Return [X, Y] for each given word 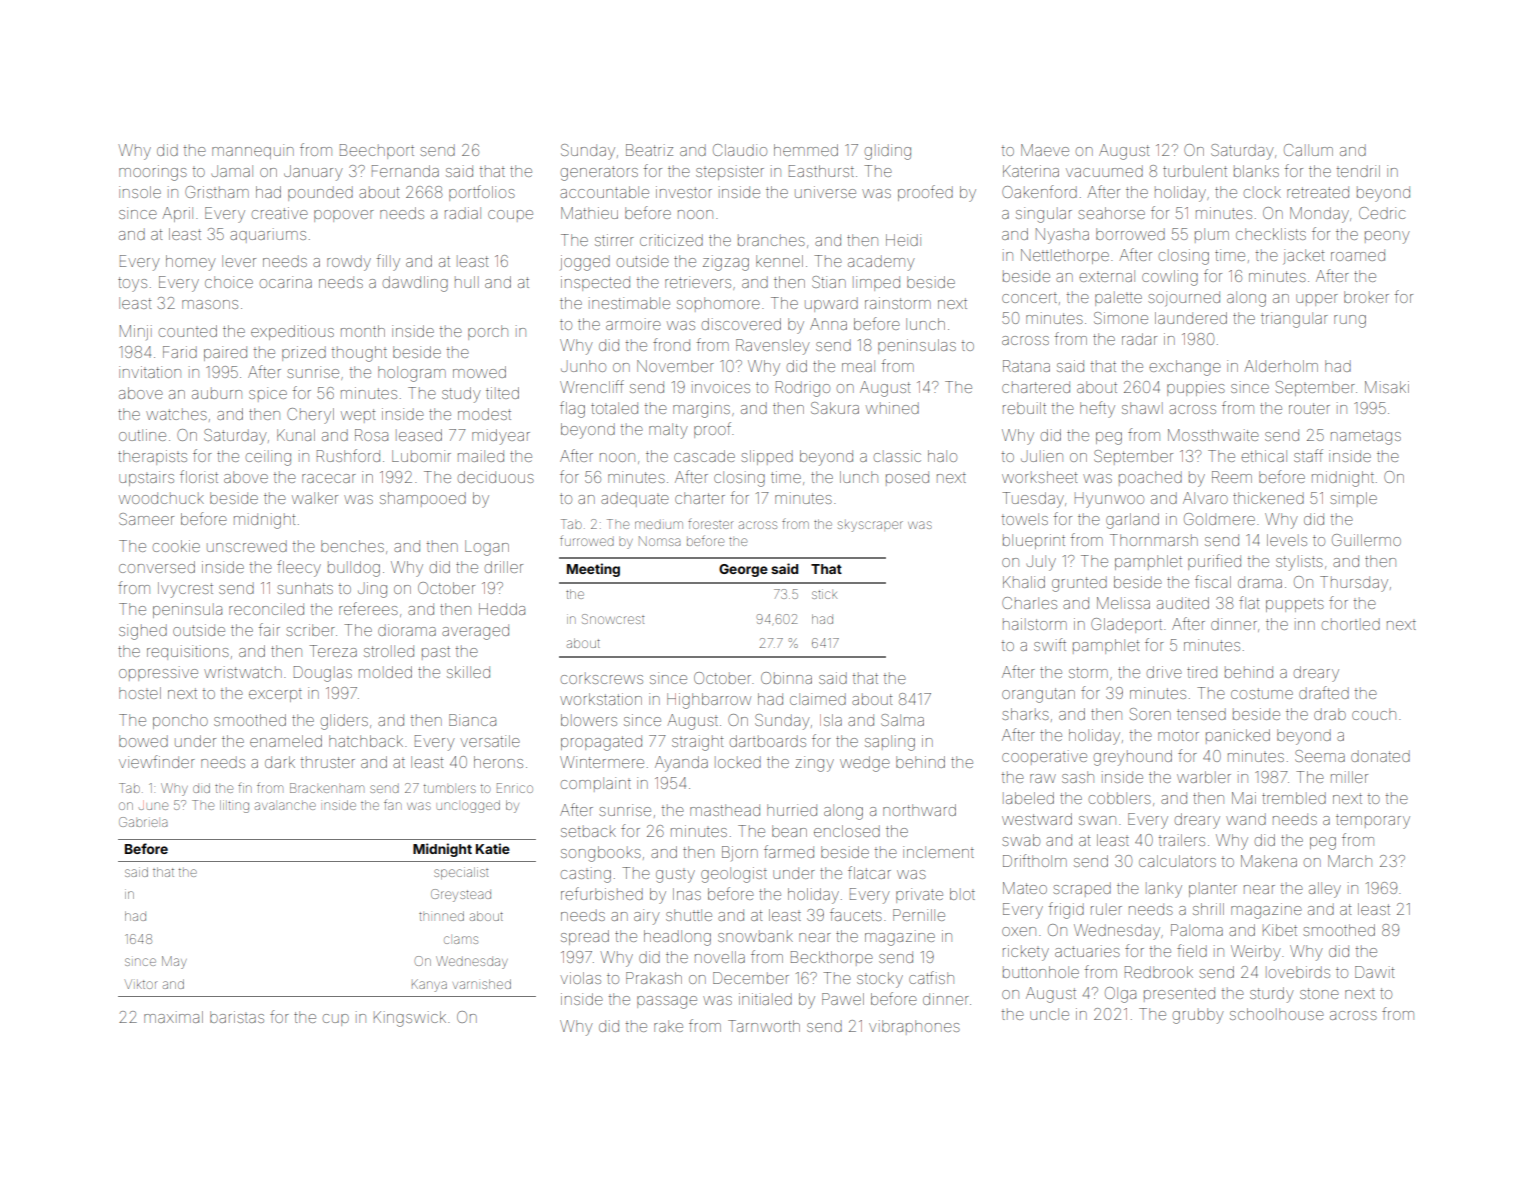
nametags [1366, 438]
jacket [1304, 256]
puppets [1295, 605]
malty [668, 431]
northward [919, 810]
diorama [407, 630]
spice [268, 394]
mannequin [253, 151]
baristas [237, 1017]
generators [599, 173]
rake [668, 1026]
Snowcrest [613, 619]
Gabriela [143, 822]
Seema [1320, 756]
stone [1319, 993]
